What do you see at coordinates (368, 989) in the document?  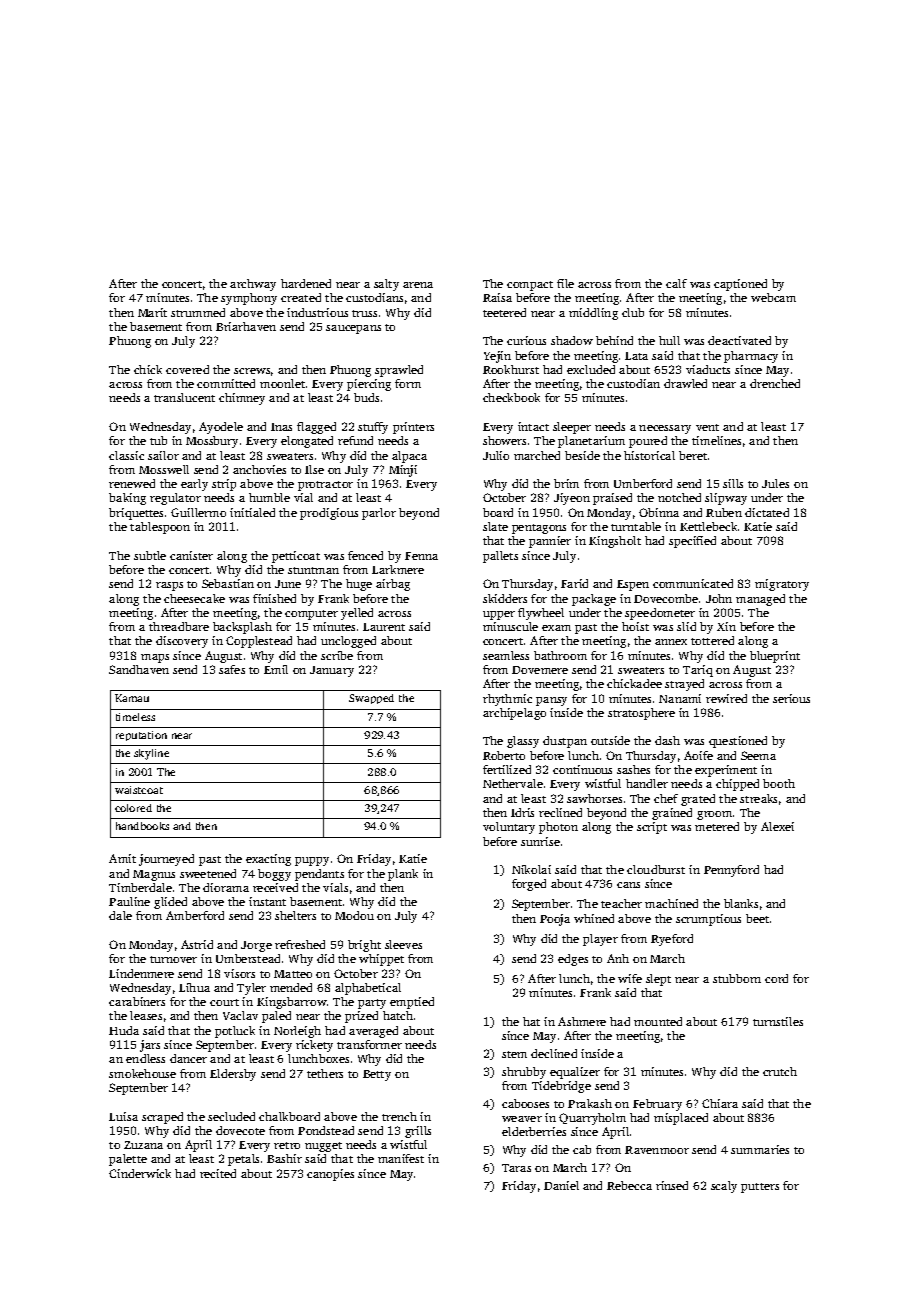 I see `alphabetical` at bounding box center [368, 989].
